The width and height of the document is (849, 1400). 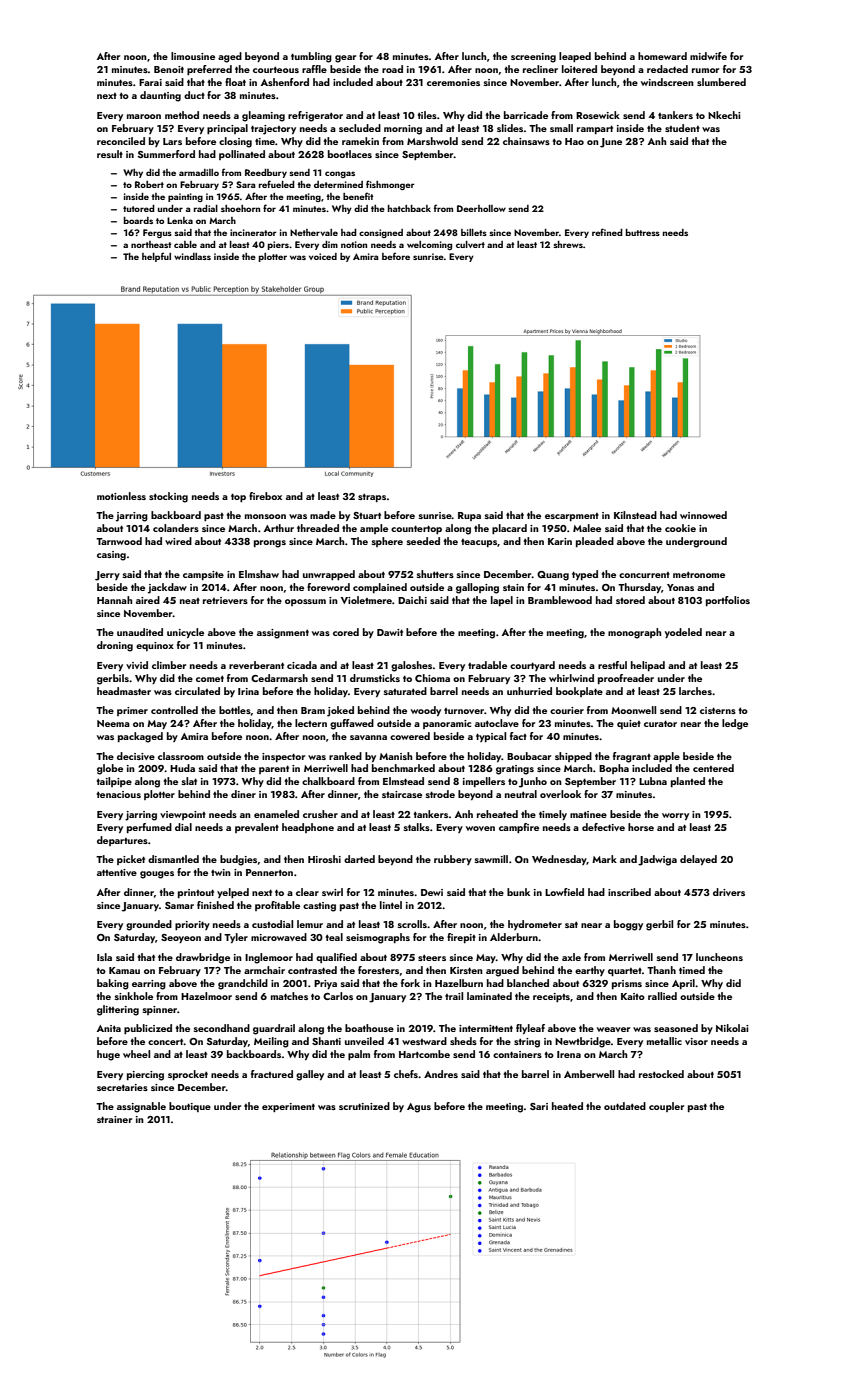 I want to click on method, so click(x=182, y=115).
